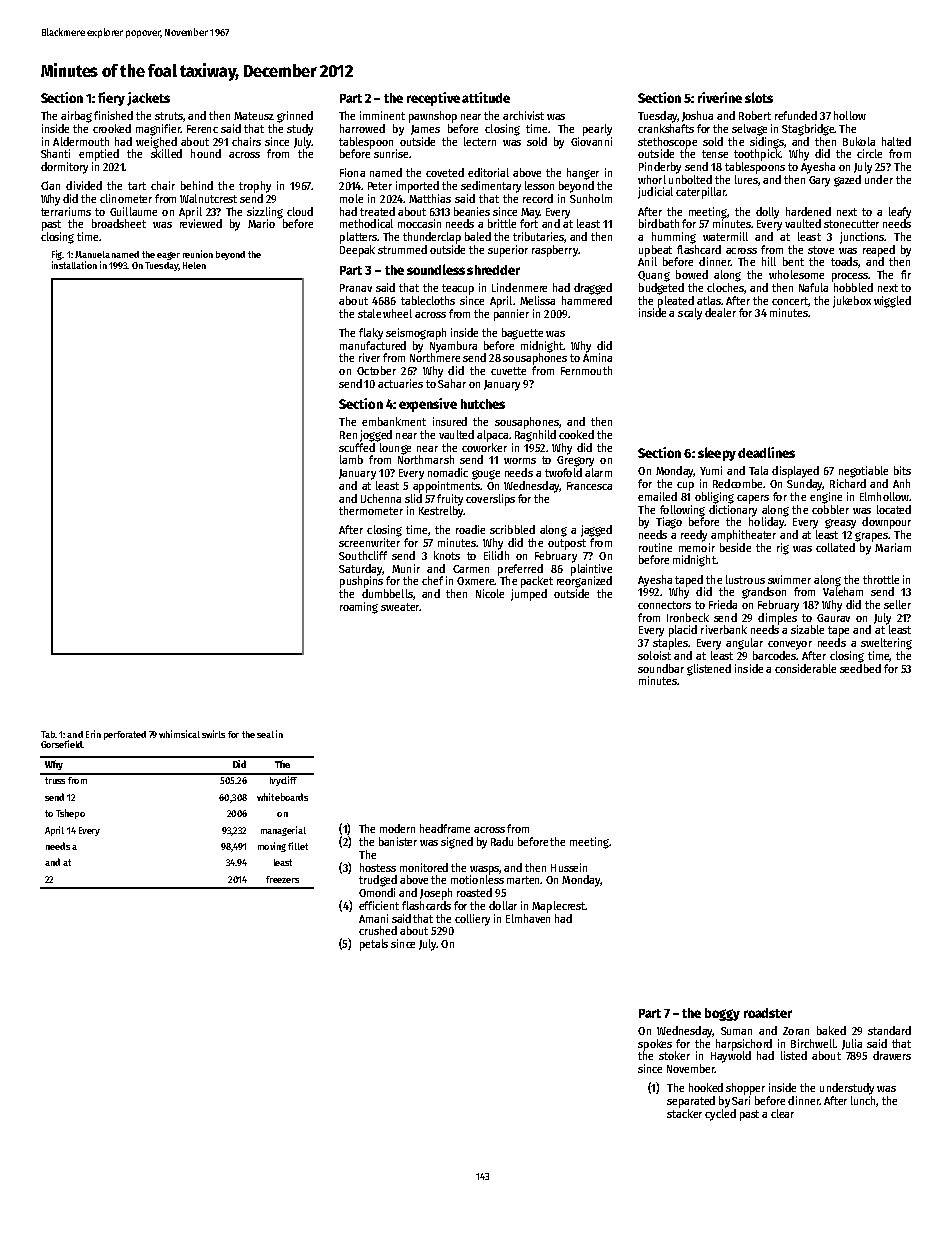  What do you see at coordinates (896, 141) in the page?
I see `halted` at bounding box center [896, 141].
